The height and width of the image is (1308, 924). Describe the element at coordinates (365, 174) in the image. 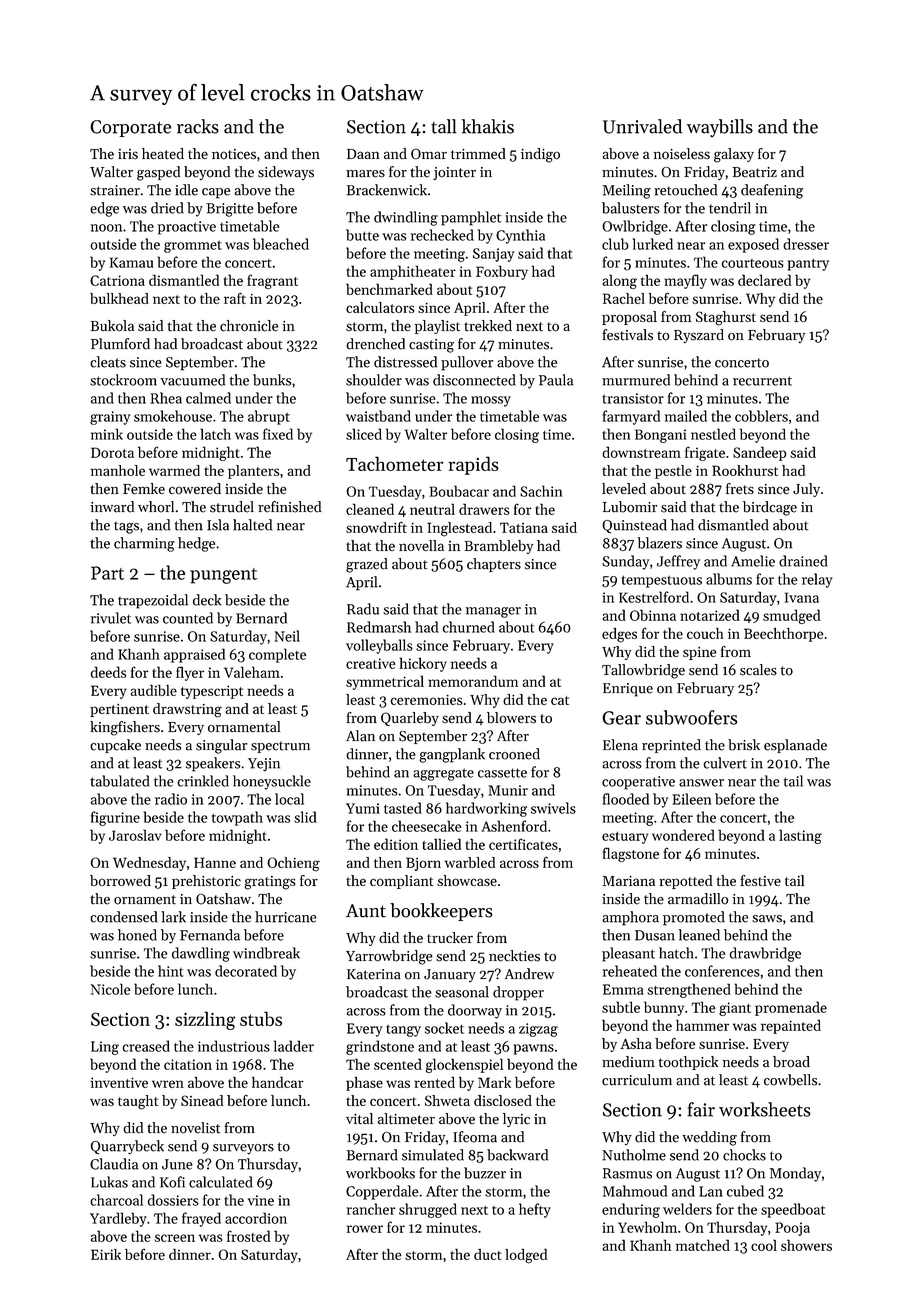

I see `mares` at that location.
